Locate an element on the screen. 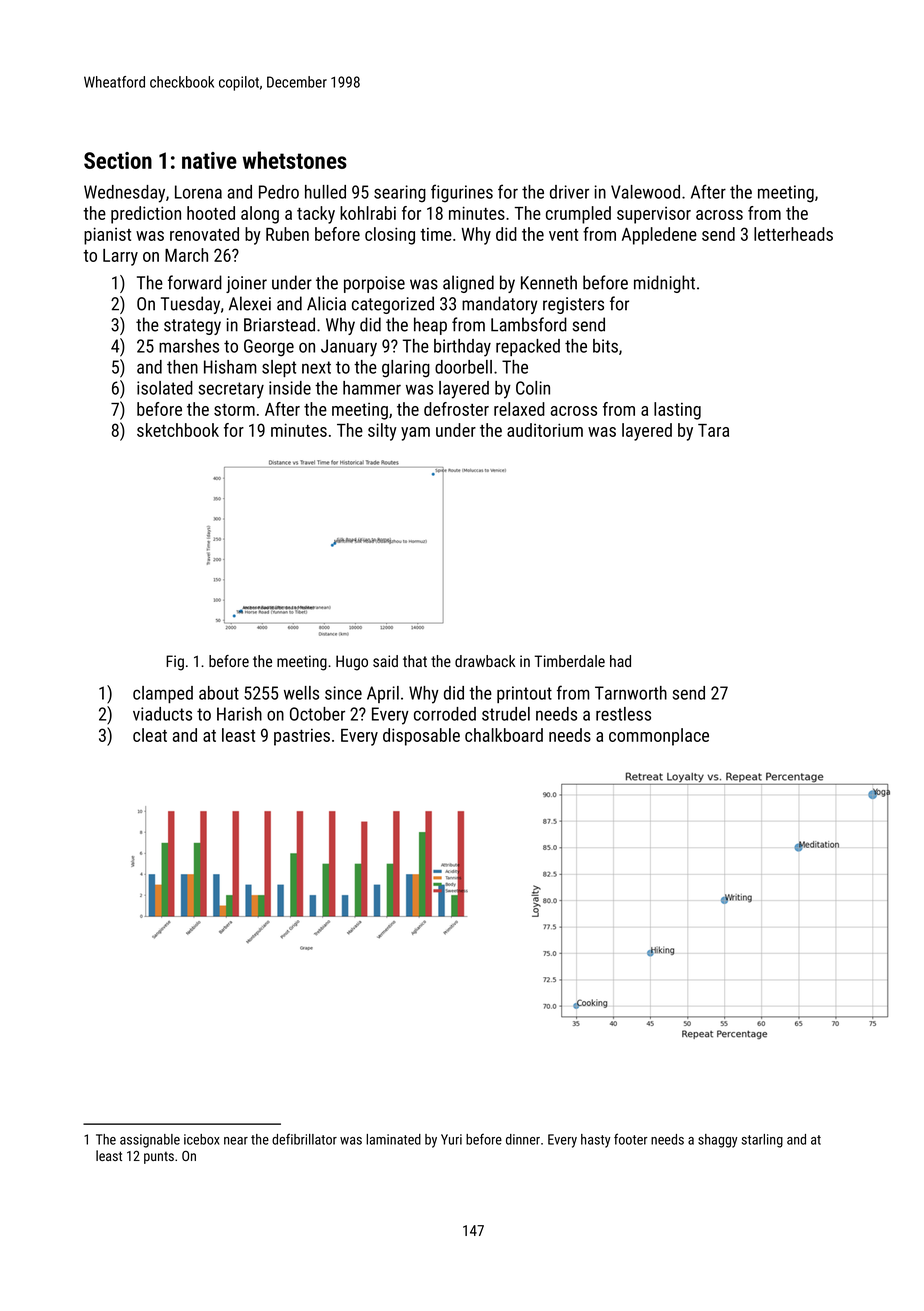 This screenshot has height=1311, width=924. disposable is located at coordinates (421, 737).
